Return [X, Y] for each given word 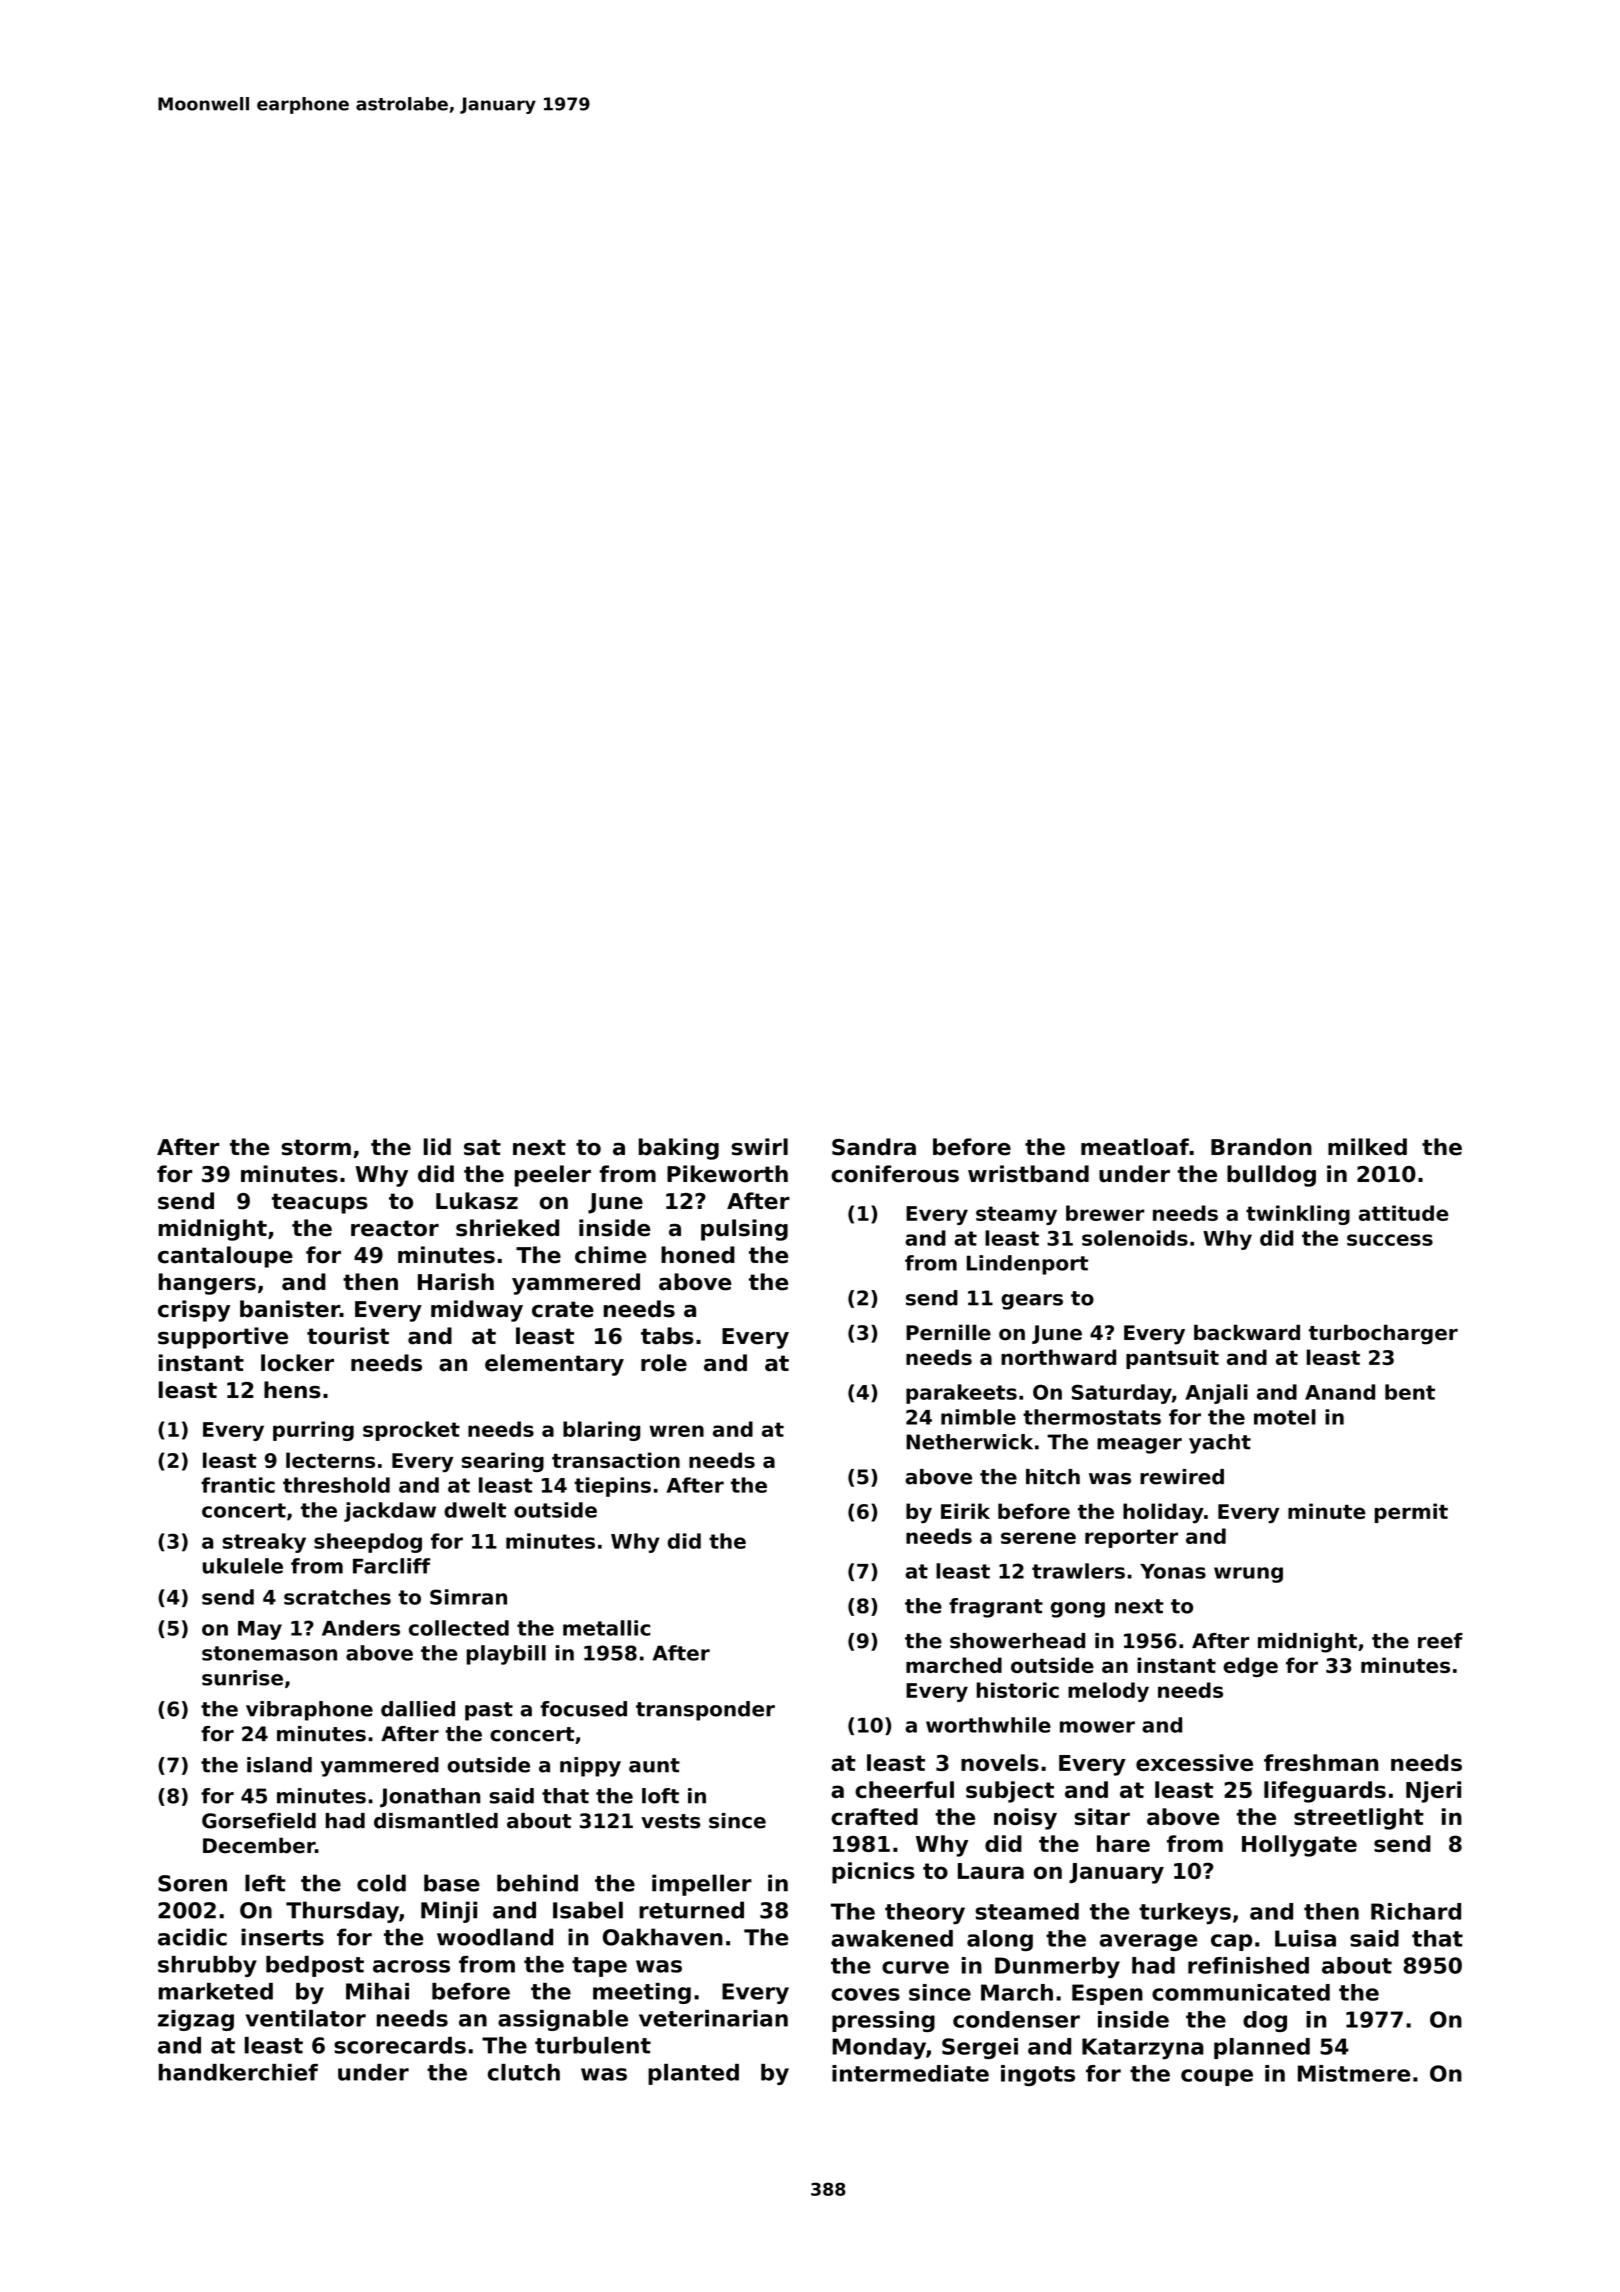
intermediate [910, 2073]
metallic [606, 1628]
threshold [336, 1485]
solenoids [1135, 1238]
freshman [1321, 1762]
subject [1010, 1792]
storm [316, 1147]
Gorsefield [259, 1821]
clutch [524, 2072]
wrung [1248, 1575]
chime [610, 1255]
